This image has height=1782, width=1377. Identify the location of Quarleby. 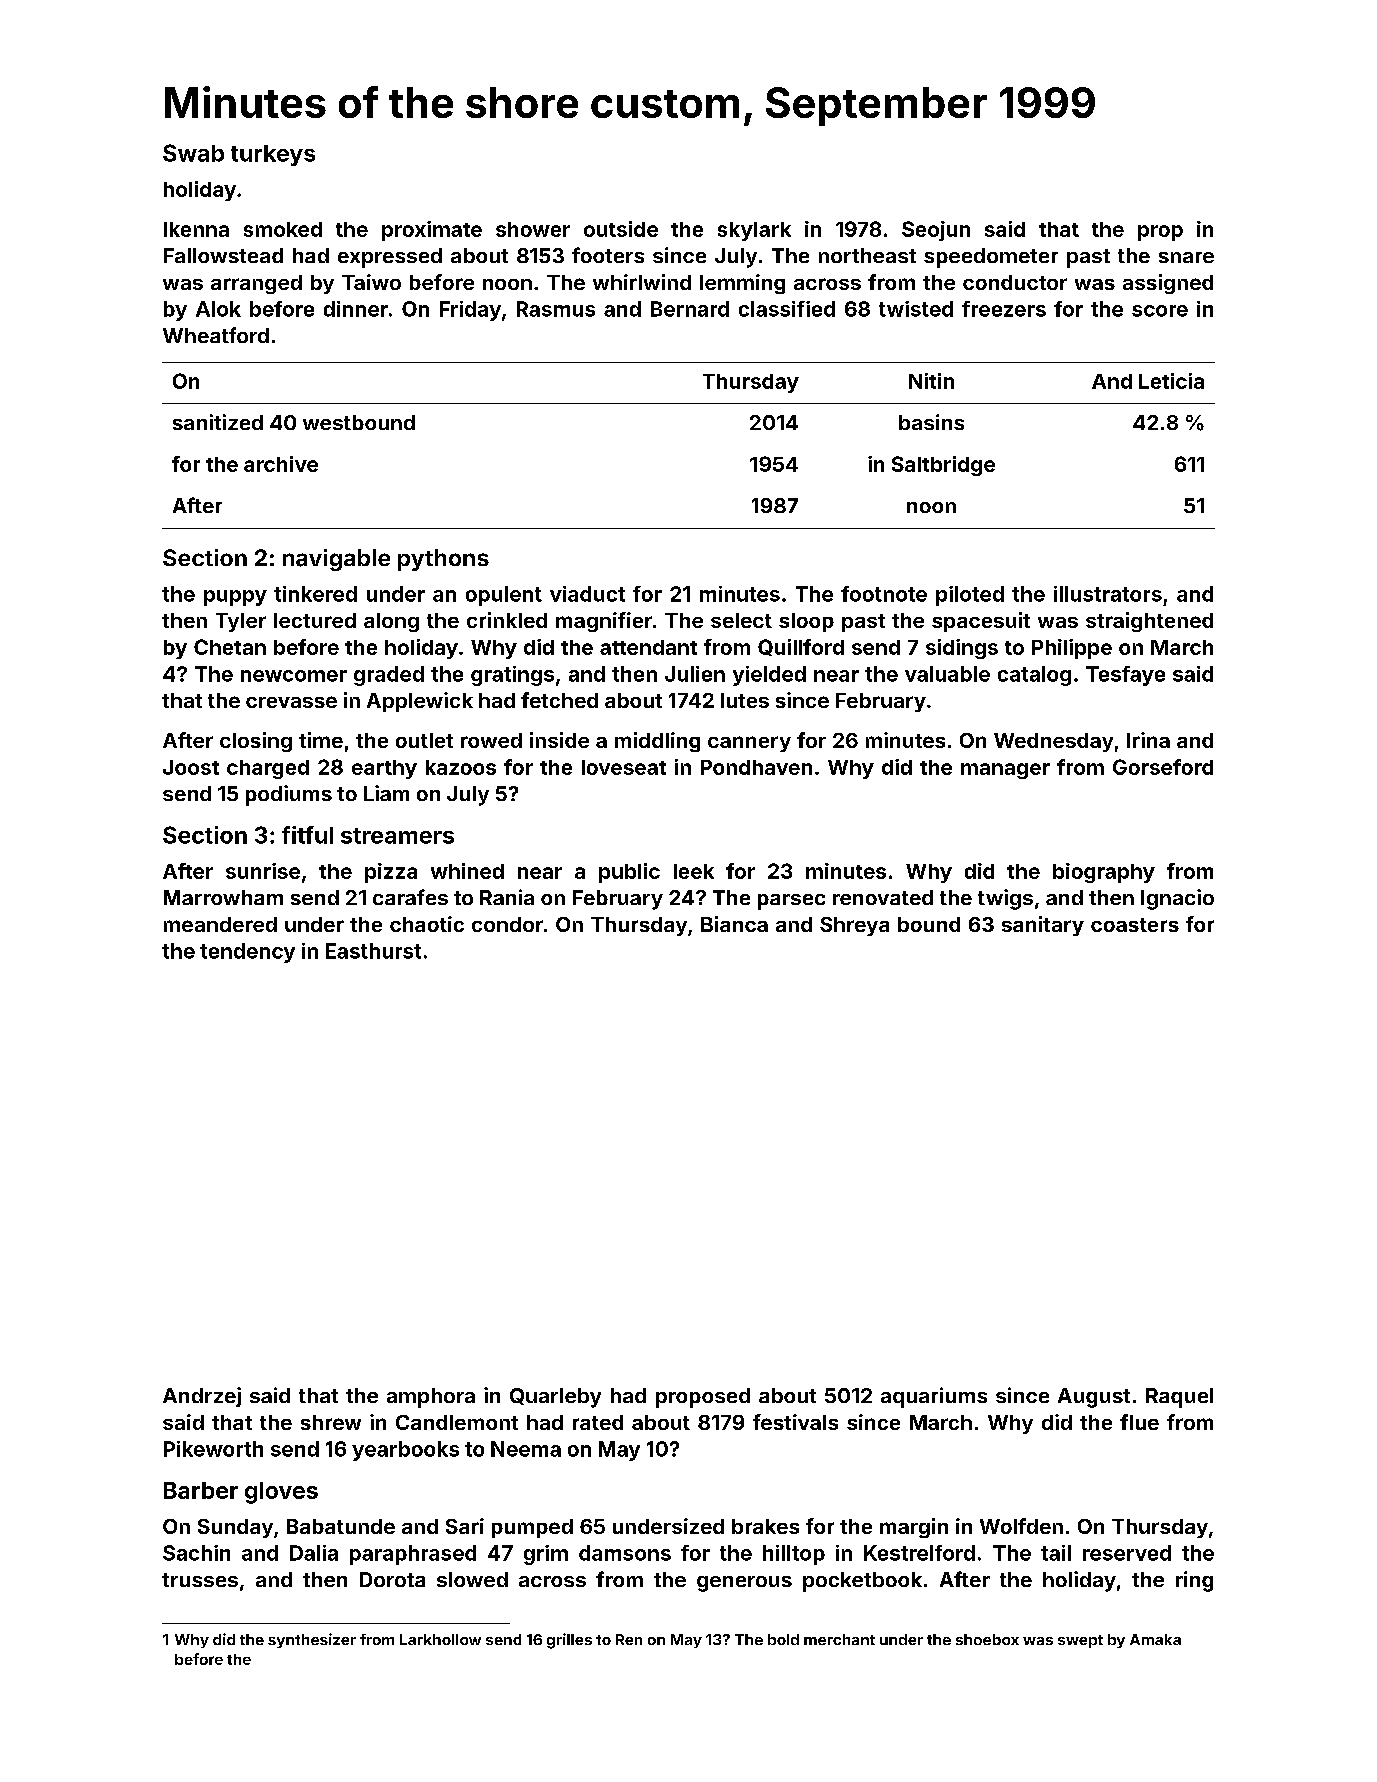
(555, 1398).
